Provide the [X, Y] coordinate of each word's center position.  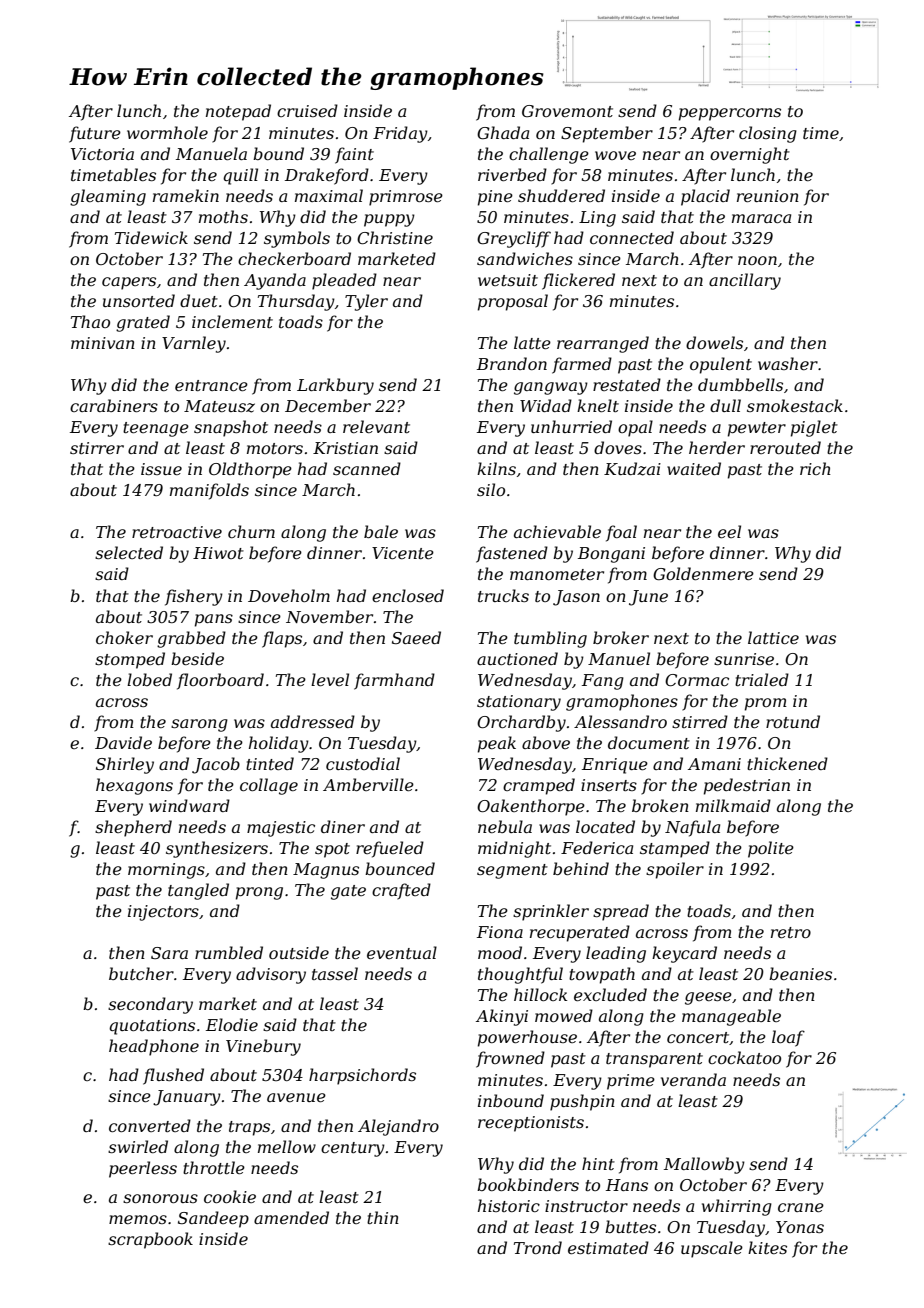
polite [771, 849]
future [95, 134]
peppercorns [730, 114]
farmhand [394, 681]
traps [249, 1128]
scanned [367, 468]
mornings [166, 871]
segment [512, 871]
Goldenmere [703, 573]
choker [124, 637]
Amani [714, 764]
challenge [549, 155]
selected [129, 552]
